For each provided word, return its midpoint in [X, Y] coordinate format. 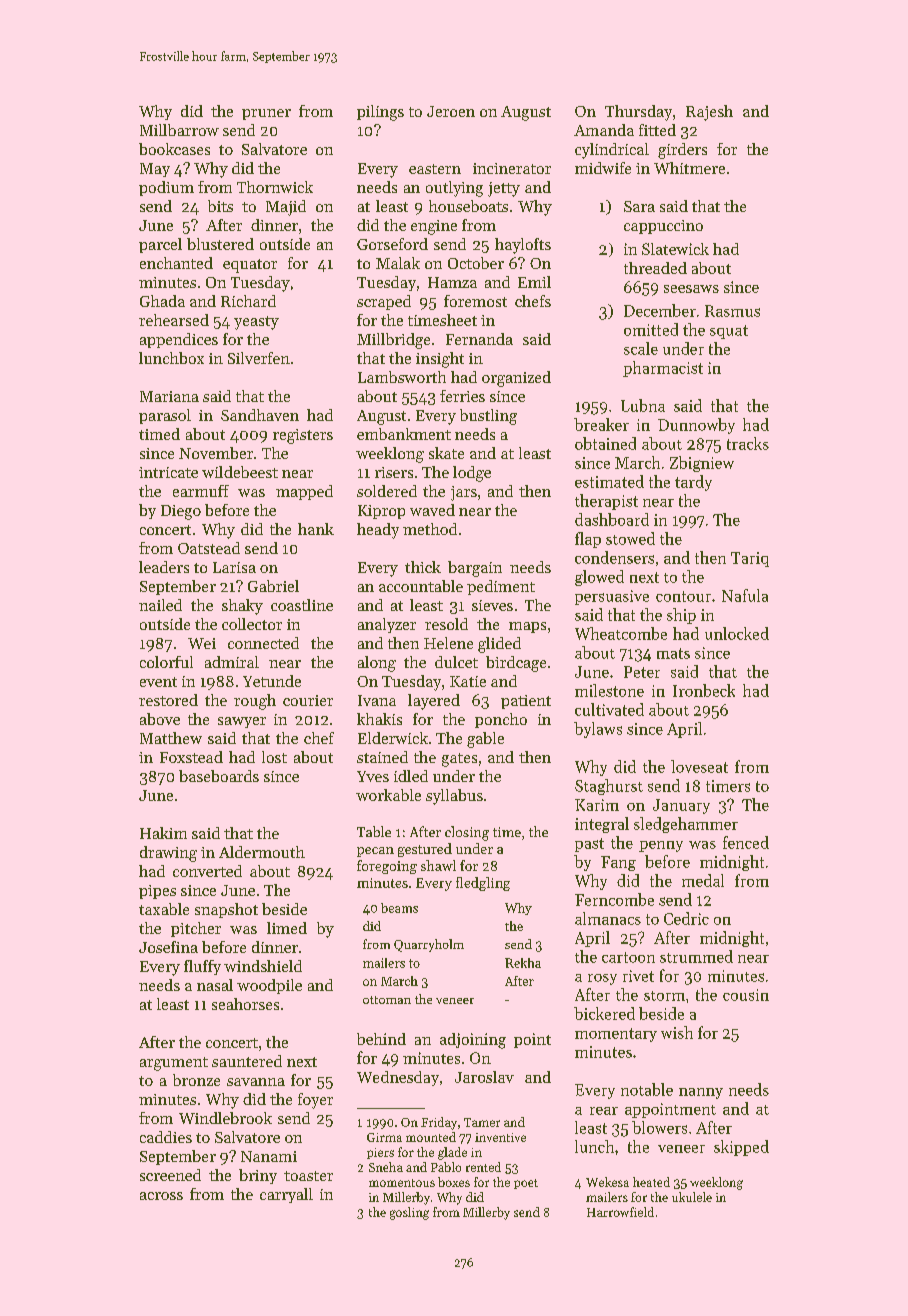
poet [526, 1184]
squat [729, 332]
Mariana [169, 396]
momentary [616, 1035]
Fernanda [479, 339]
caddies [166, 1137]
